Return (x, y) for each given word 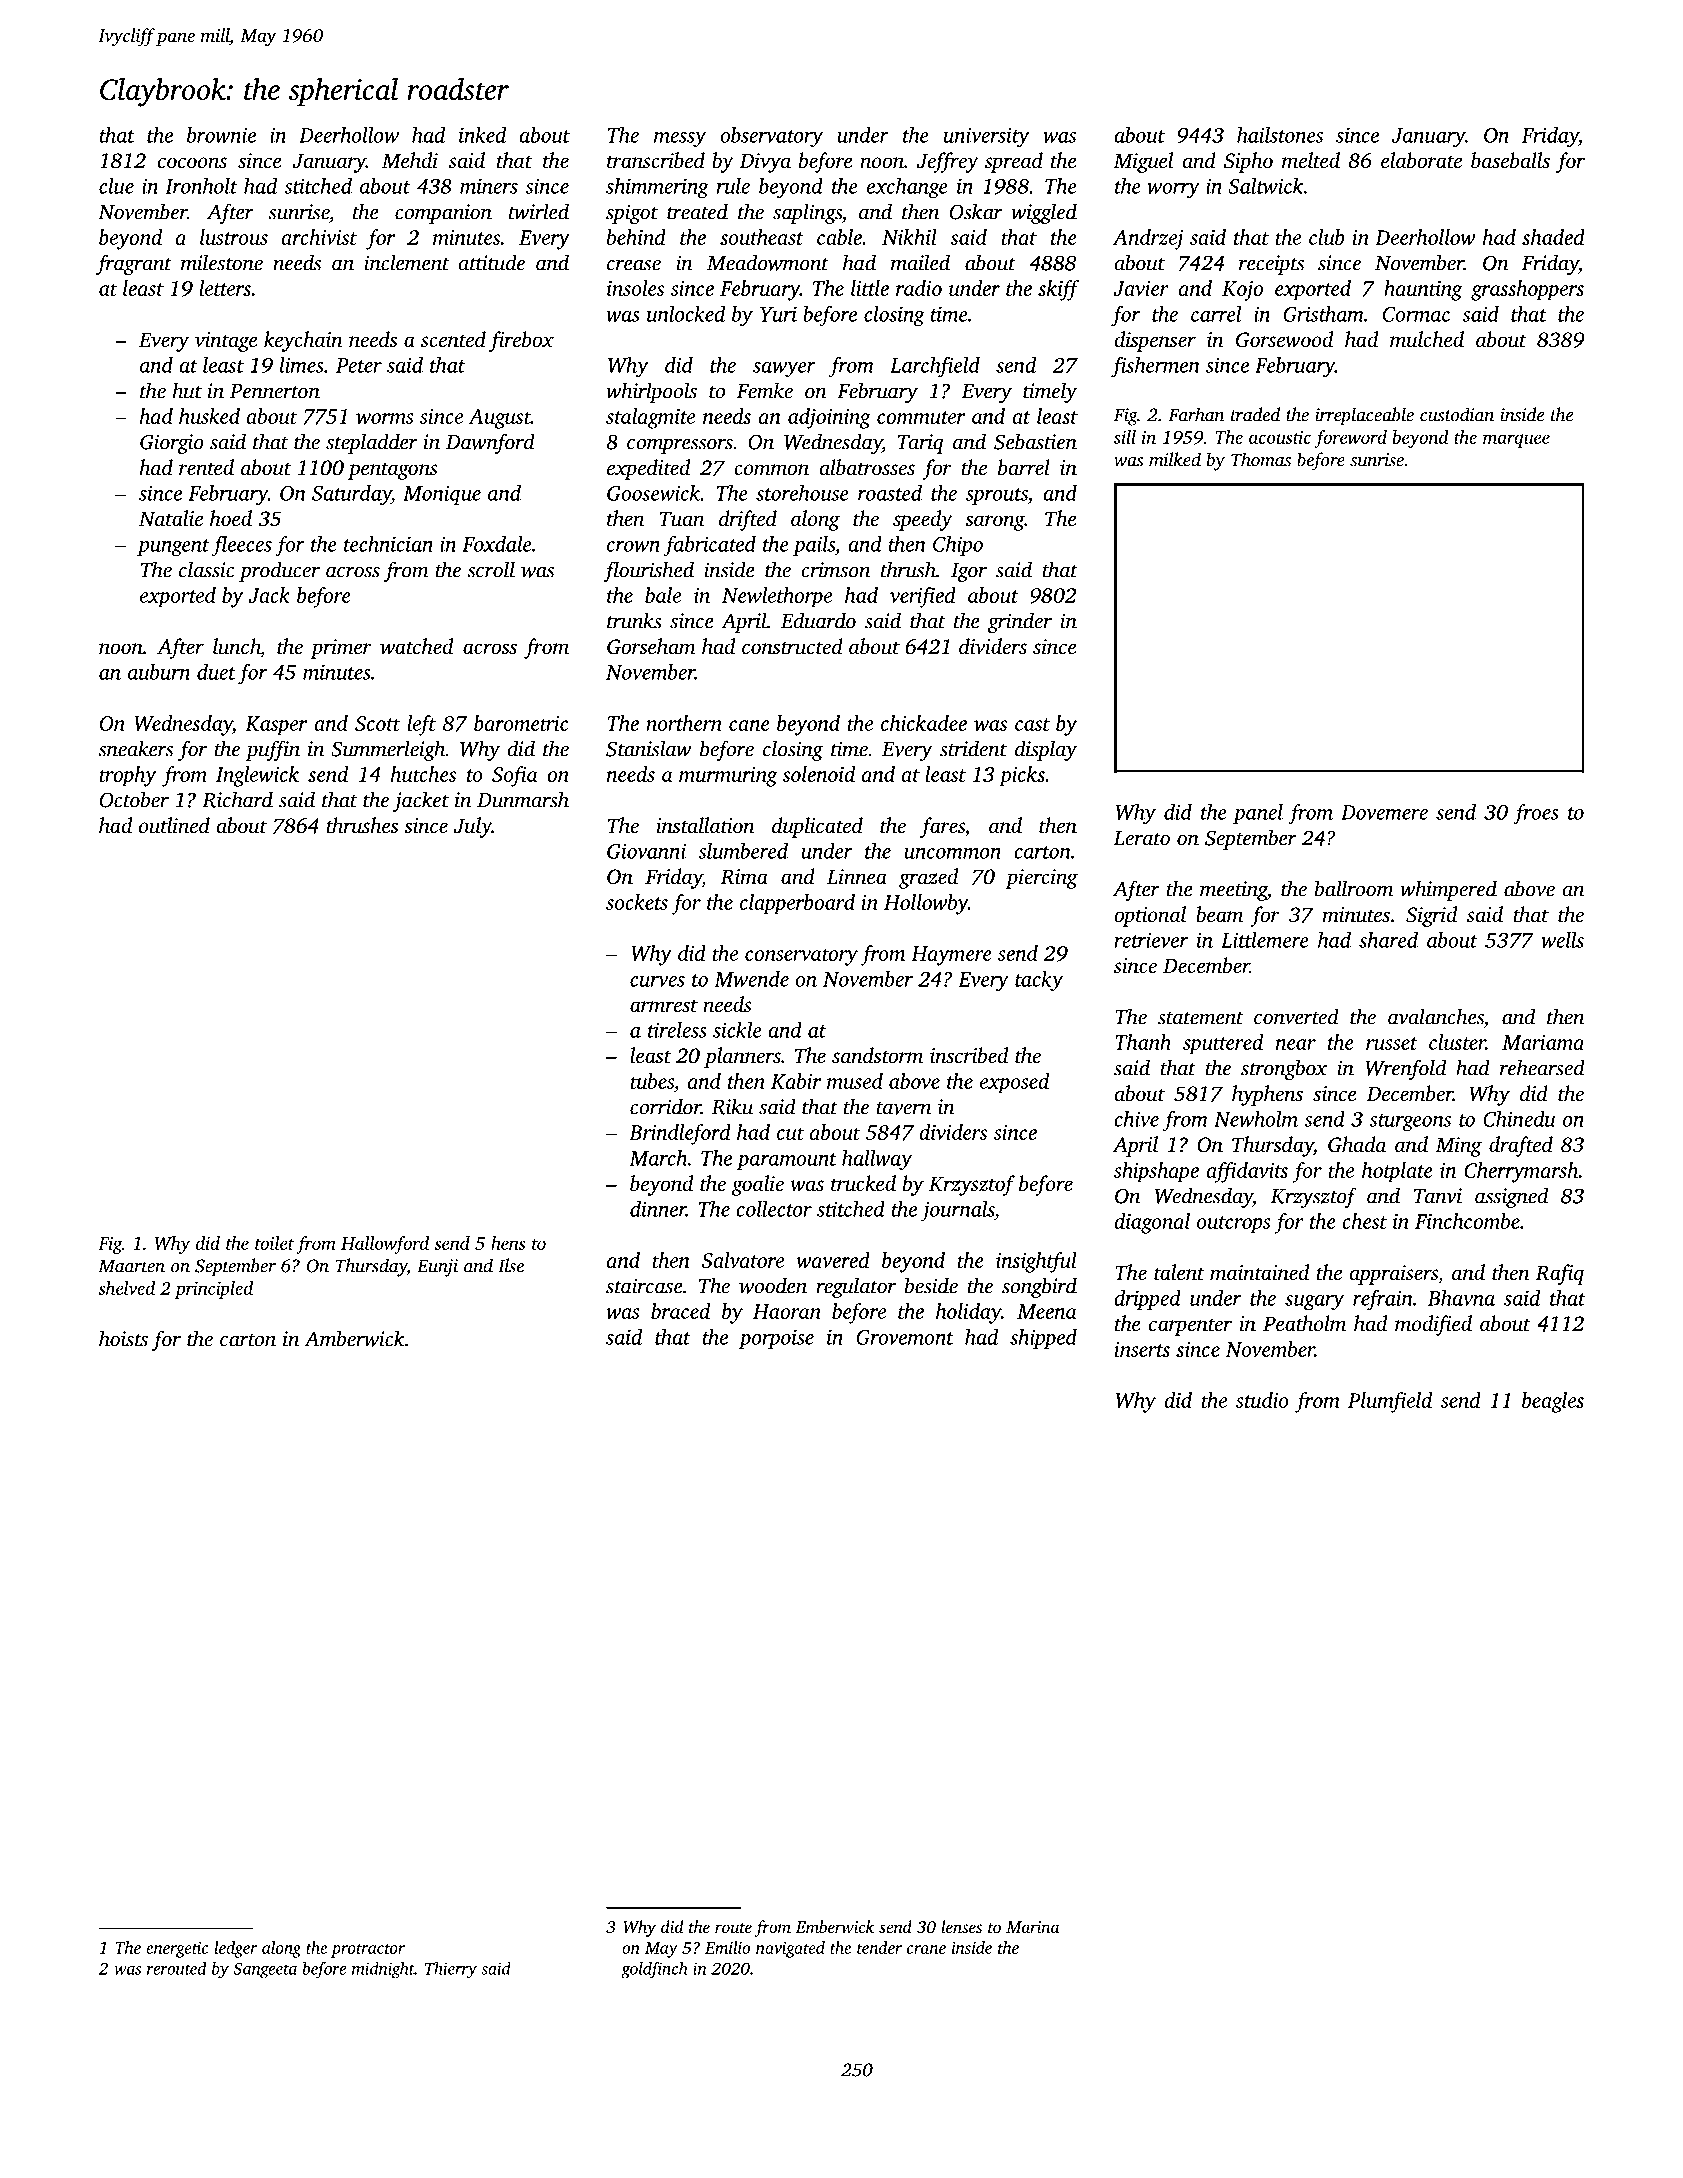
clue (116, 186)
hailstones (1280, 135)
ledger (235, 1949)
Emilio (727, 1947)
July (473, 827)
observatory (771, 137)
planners (742, 1057)
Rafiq (1559, 1274)
